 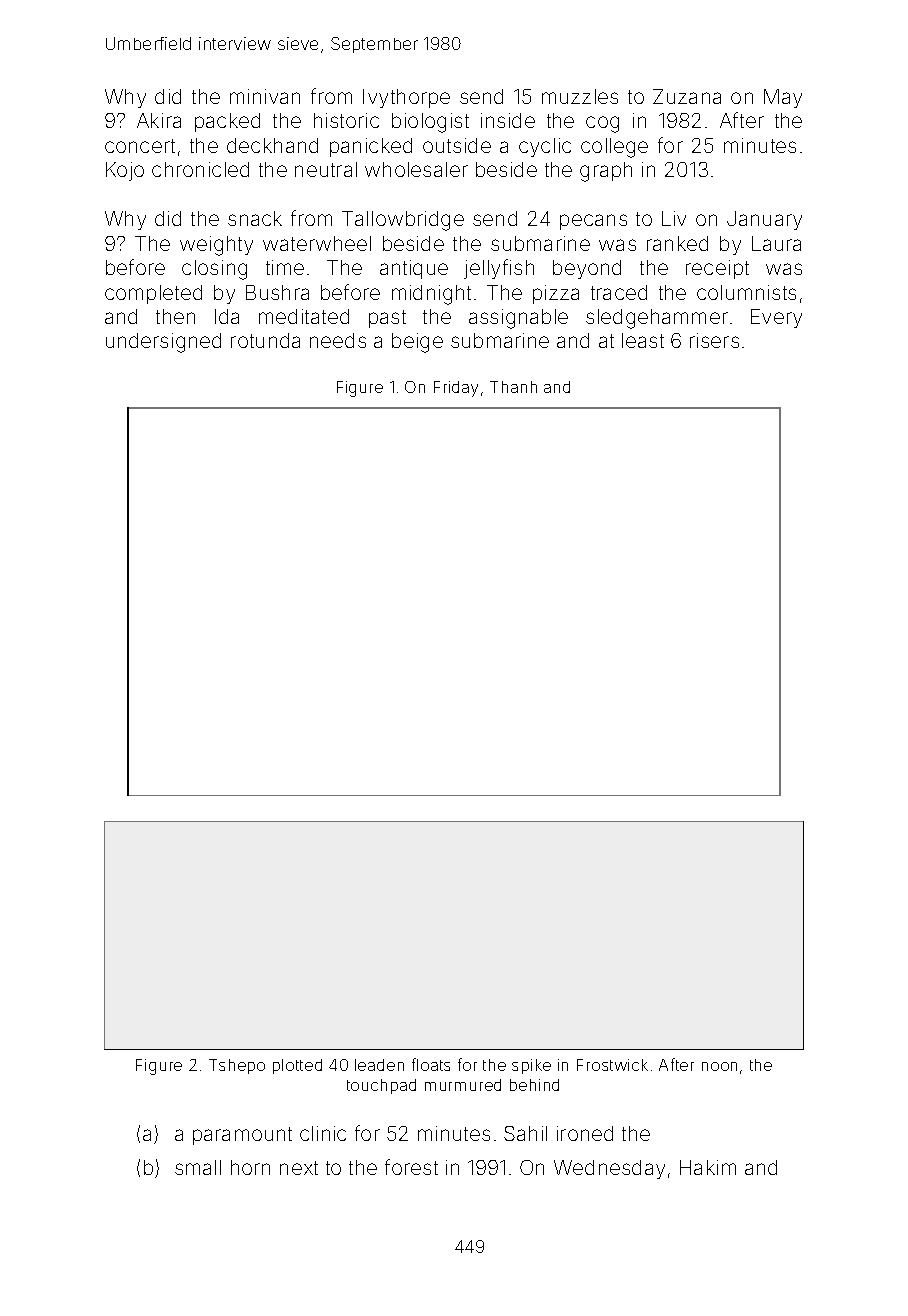 I want to click on rotunda, so click(x=265, y=340).
